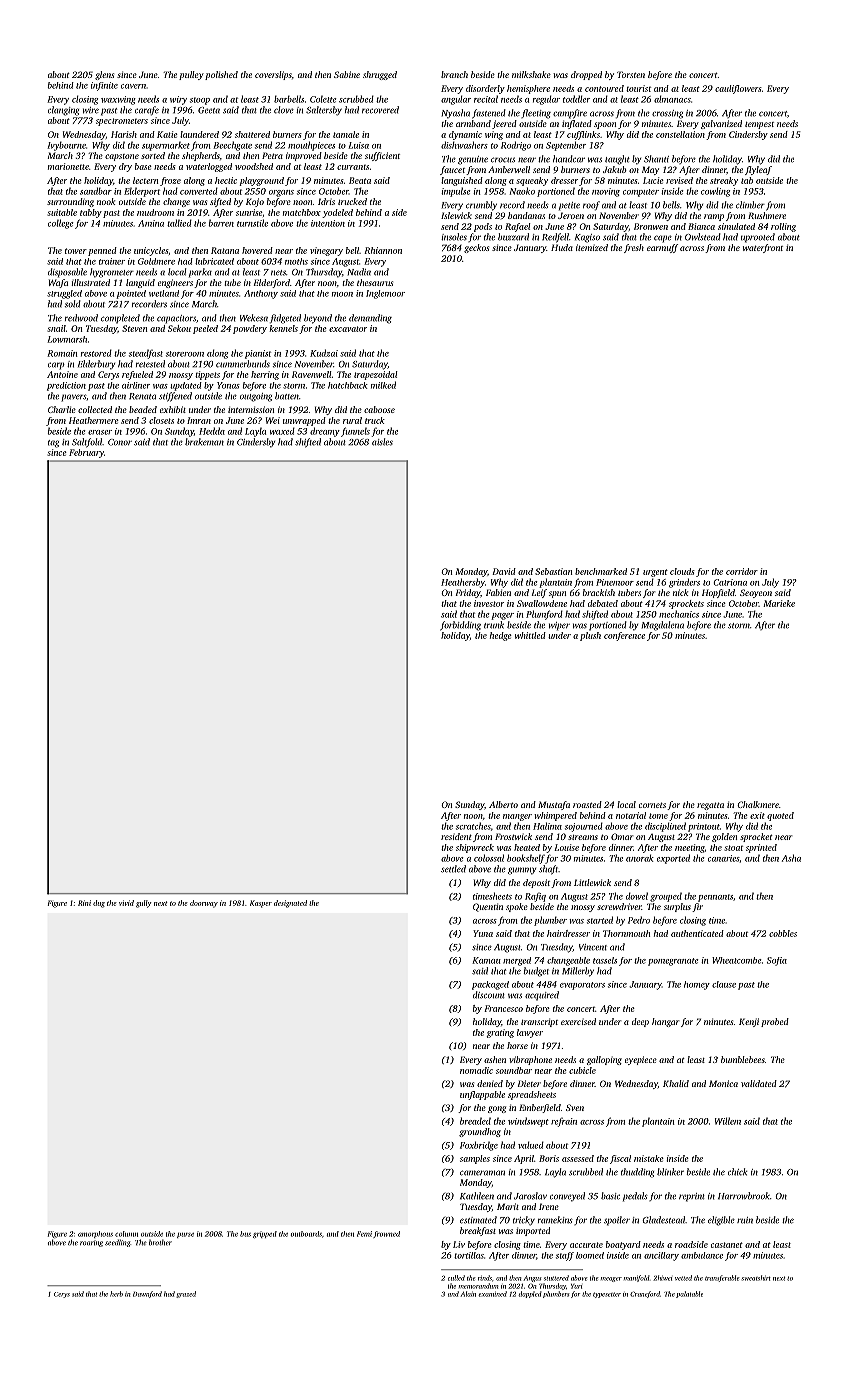 The image size is (849, 1400). I want to click on forbidding, so click(460, 626).
